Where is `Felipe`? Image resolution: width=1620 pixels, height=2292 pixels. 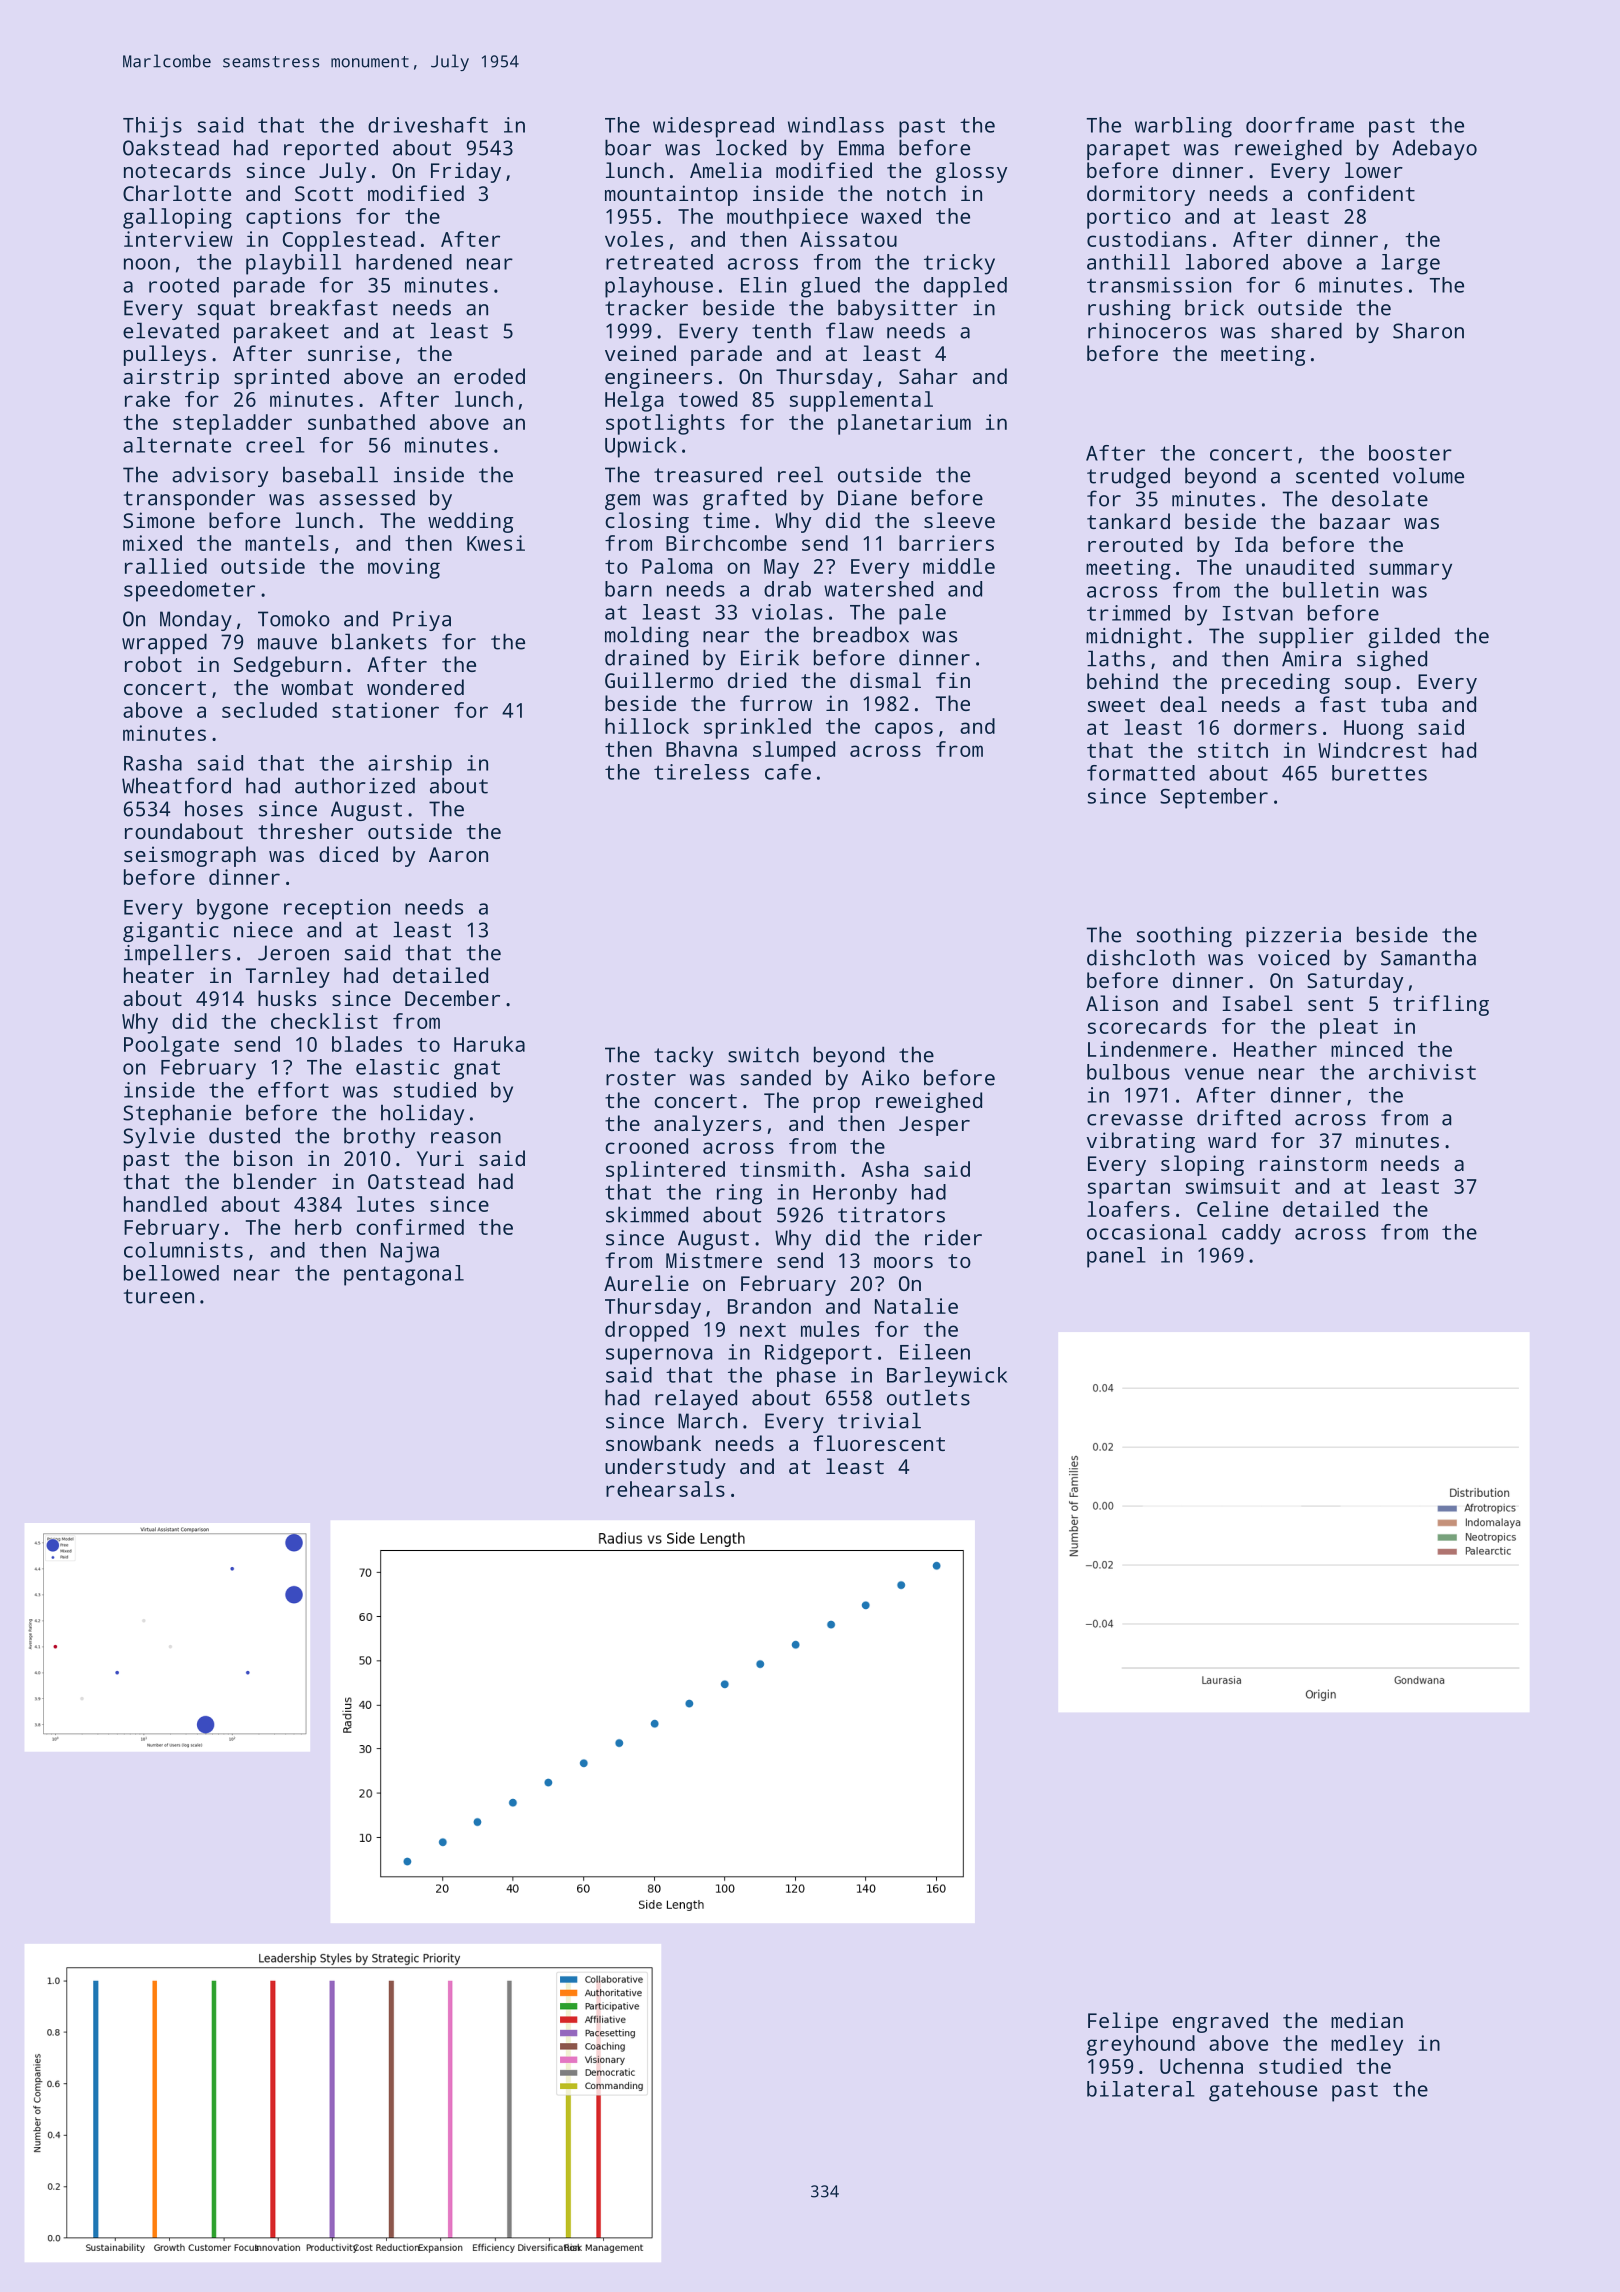 Felipe is located at coordinates (1123, 2022).
